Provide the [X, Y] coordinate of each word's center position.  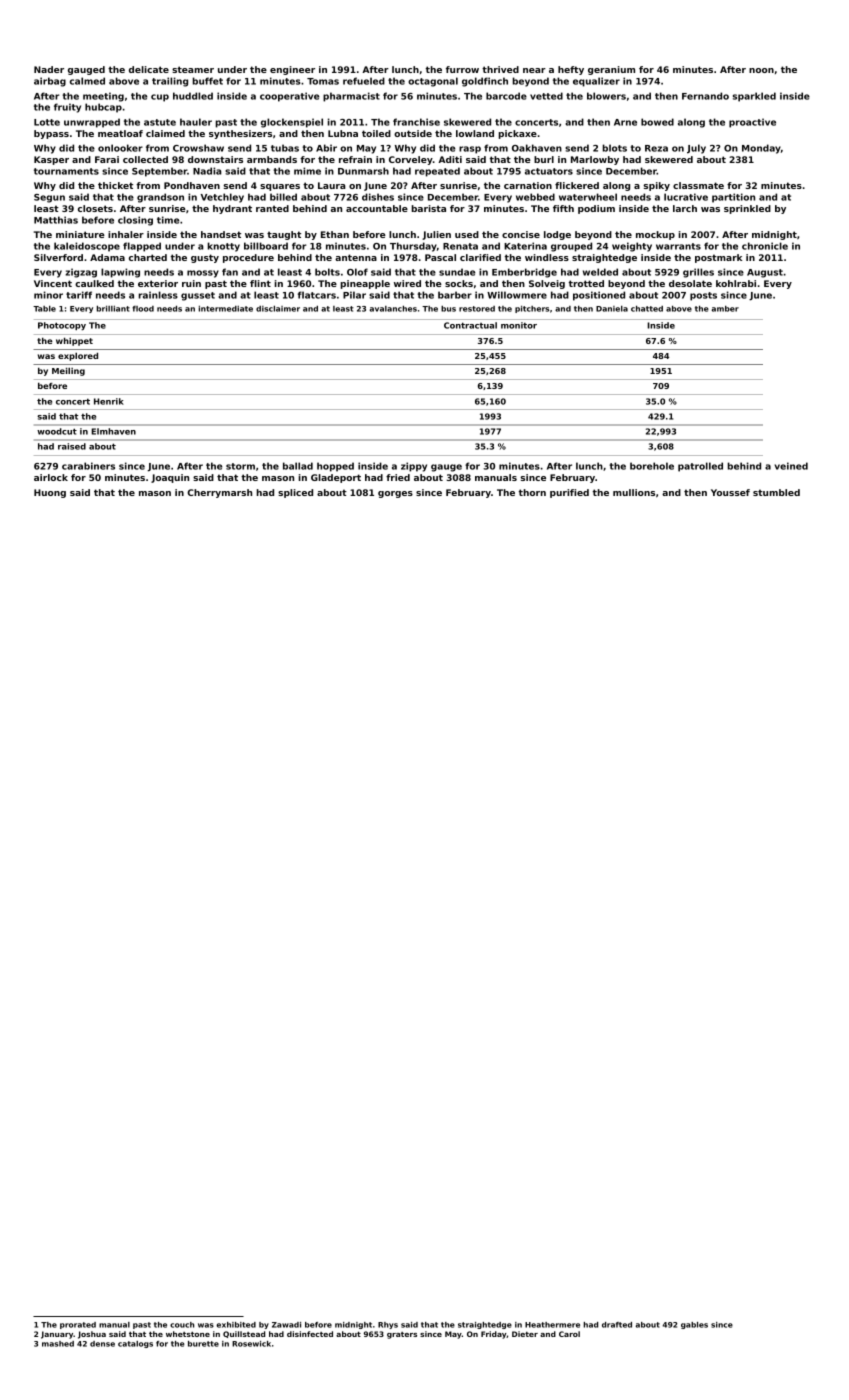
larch [685, 208]
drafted [617, 1325]
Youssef [730, 492]
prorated [78, 1325]
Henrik [109, 401]
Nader [49, 69]
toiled [376, 133]
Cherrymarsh [219, 493]
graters [402, 1335]
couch [182, 1325]
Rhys [388, 1325]
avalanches [393, 308]
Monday [761, 149]
